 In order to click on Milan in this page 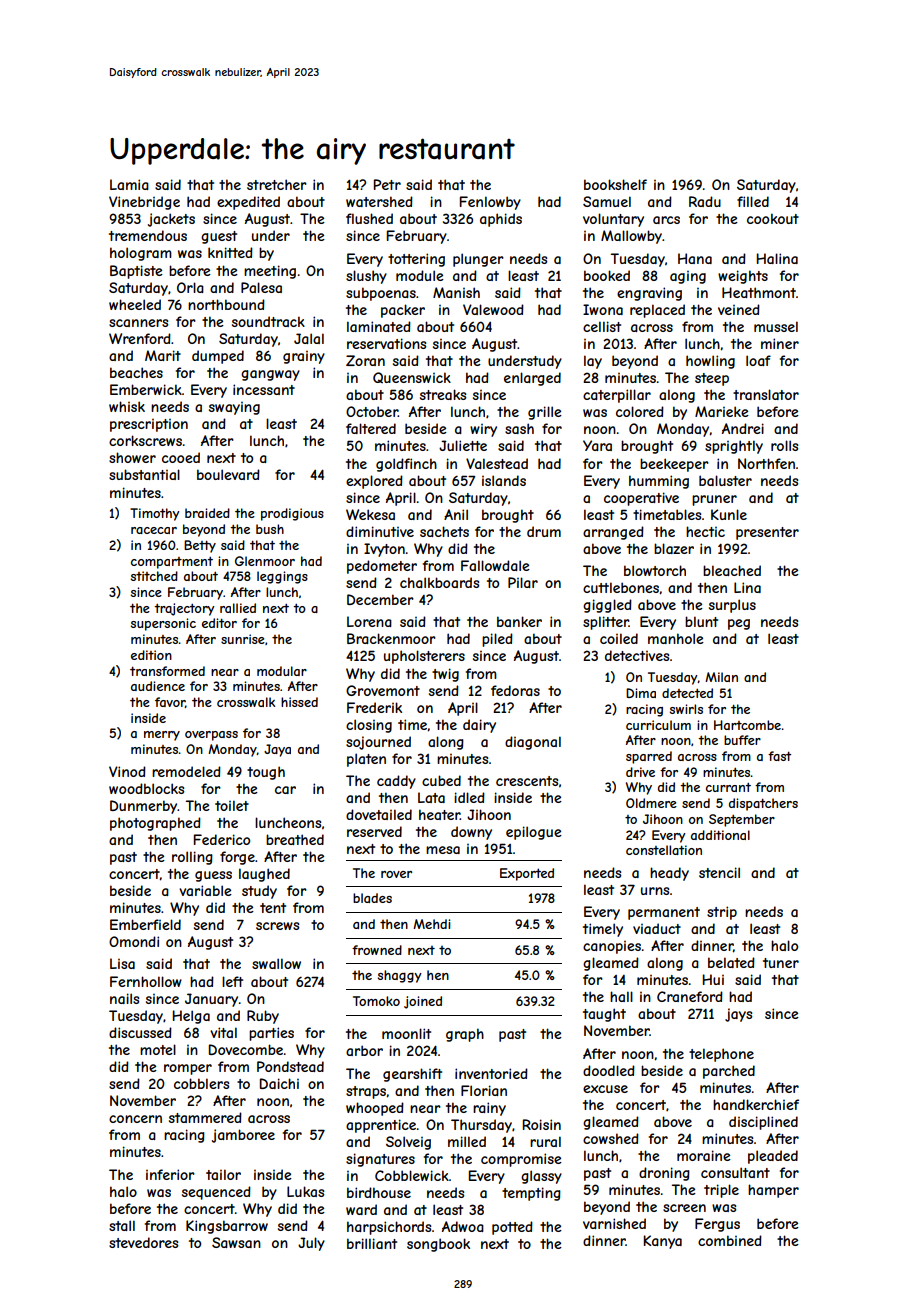, I will do `click(721, 677)`.
